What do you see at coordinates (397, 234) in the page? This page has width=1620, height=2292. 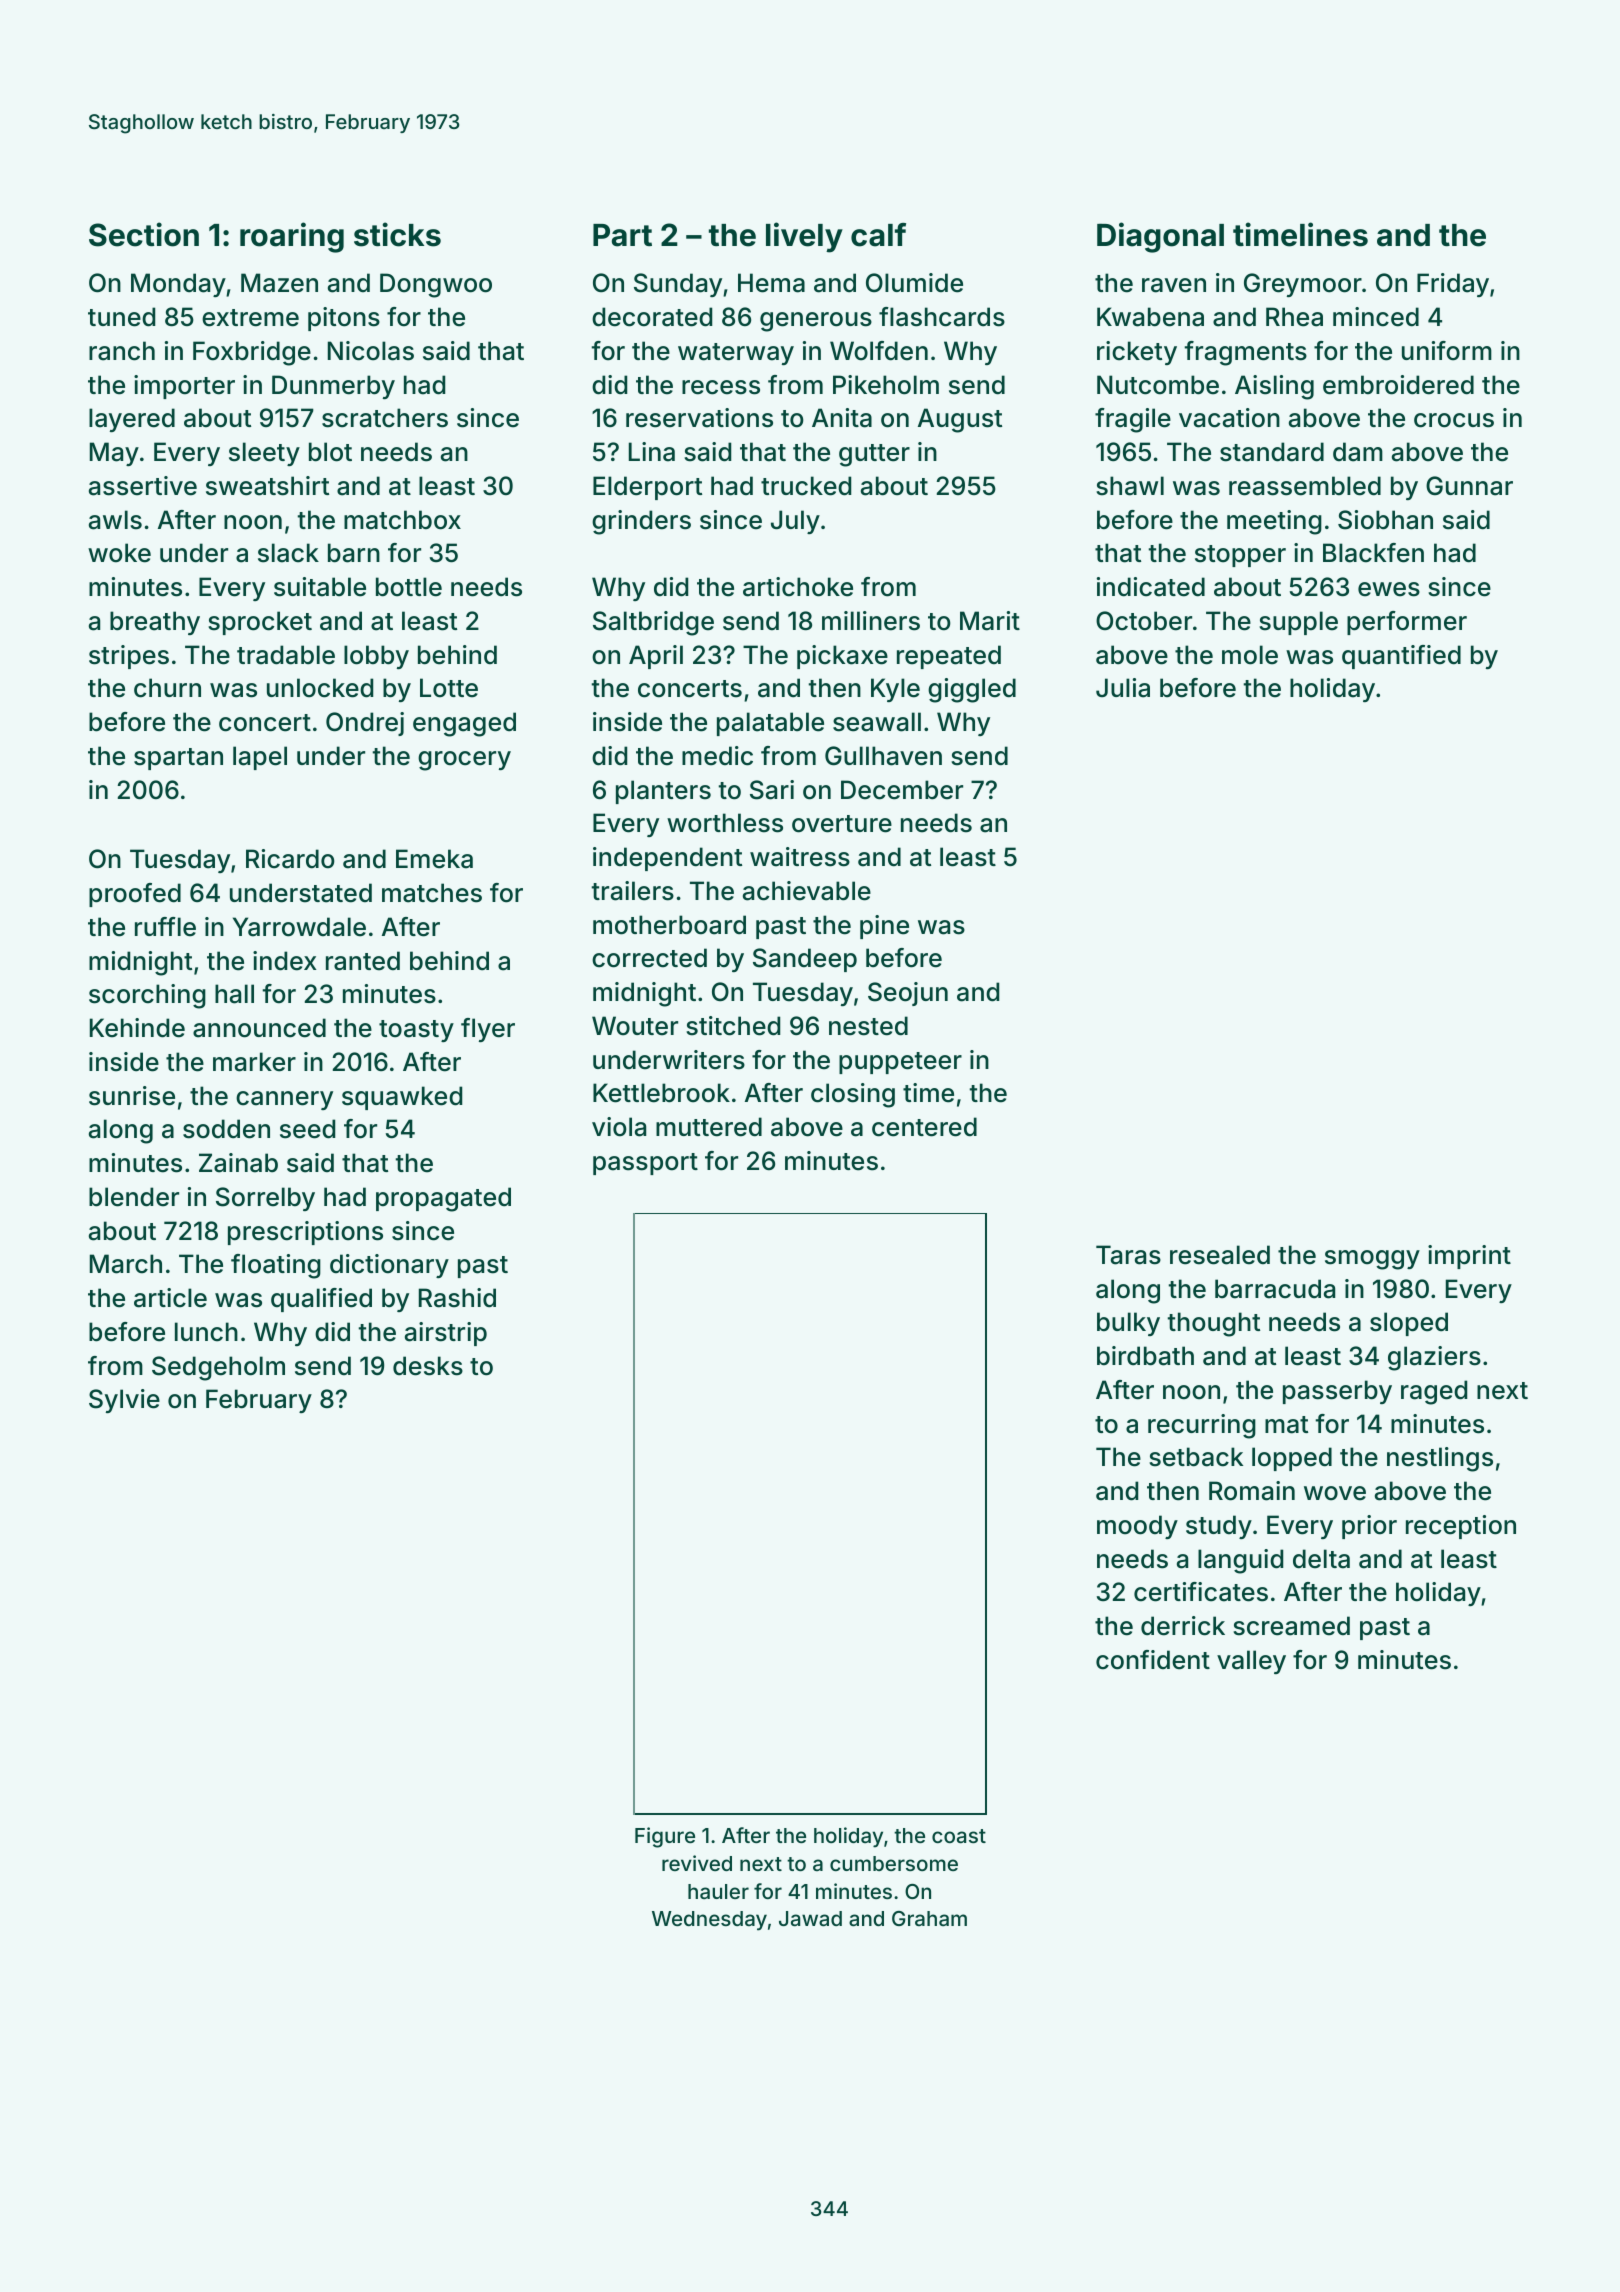 I see `sticks` at bounding box center [397, 234].
